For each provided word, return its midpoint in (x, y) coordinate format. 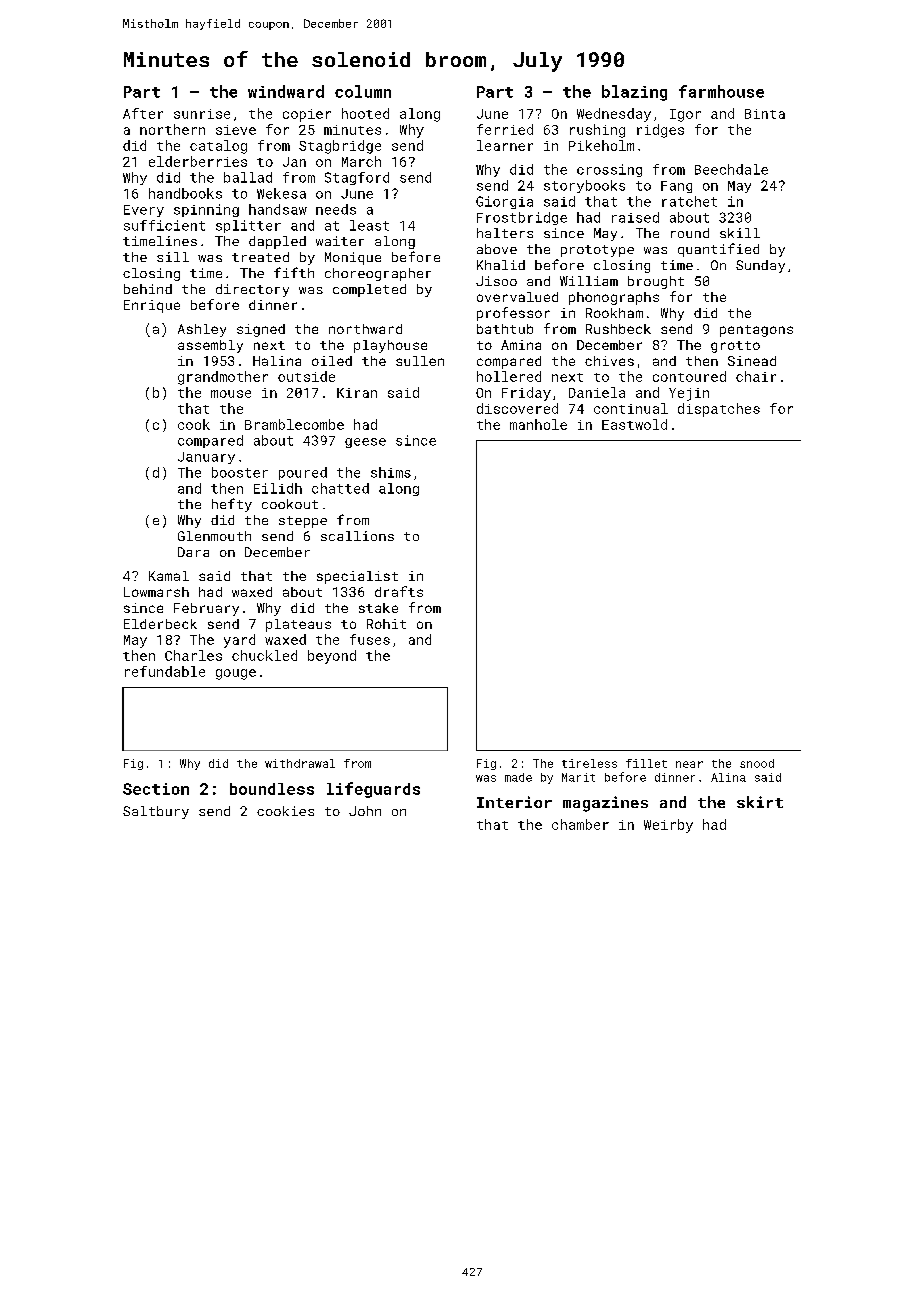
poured (303, 473)
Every (144, 211)
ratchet (689, 201)
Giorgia (504, 202)
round (690, 233)
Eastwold (634, 424)
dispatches (719, 410)
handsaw (278, 209)
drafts (399, 591)
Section (156, 789)
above (497, 249)
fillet (646, 763)
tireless (589, 763)
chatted (340, 488)
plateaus (298, 625)
